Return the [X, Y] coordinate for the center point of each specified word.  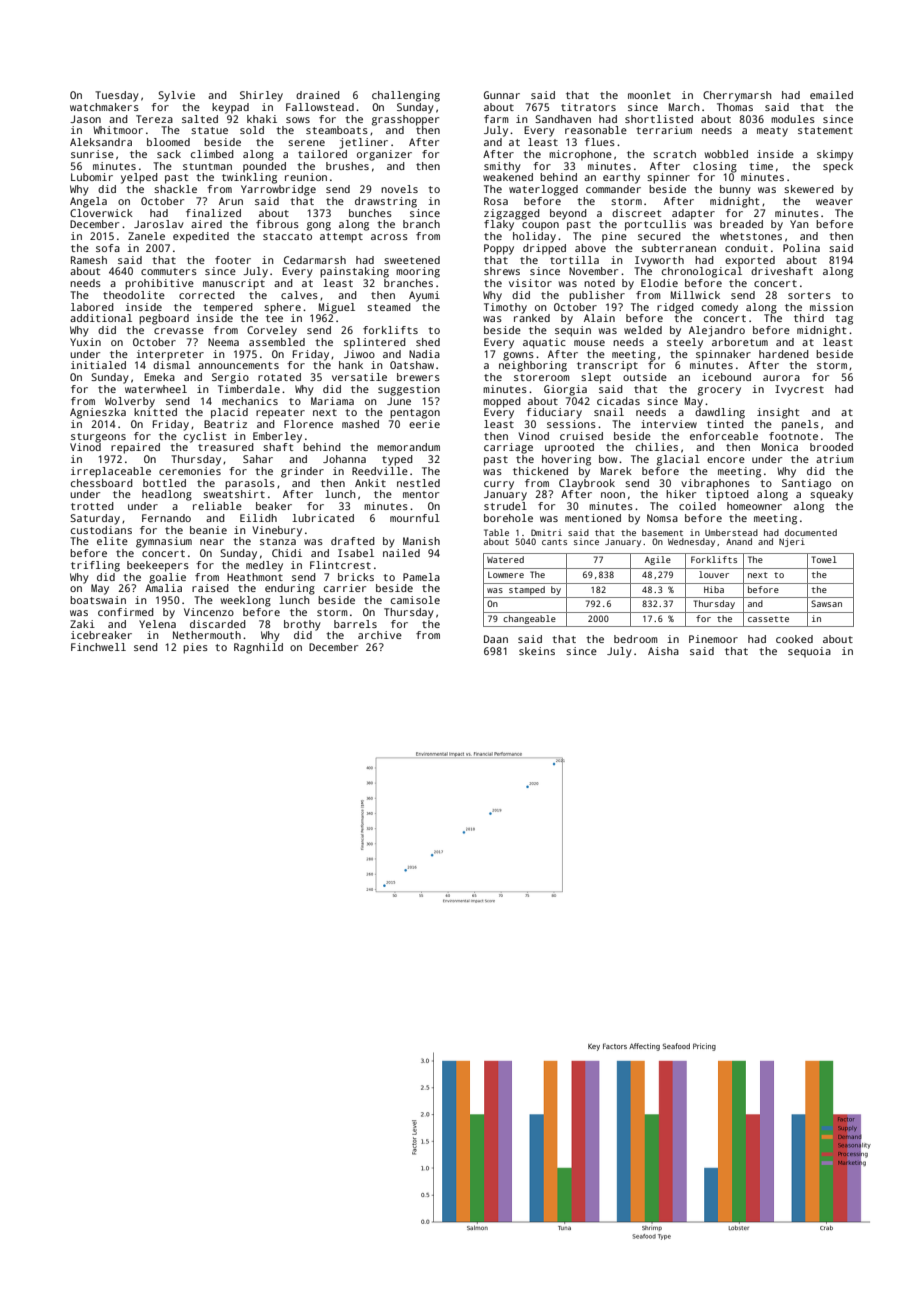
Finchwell [98, 647]
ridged [675, 308]
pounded [264, 167]
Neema [223, 342]
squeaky [831, 495]
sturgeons [98, 438]
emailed [831, 95]
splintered [375, 343]
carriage [508, 448]
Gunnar [502, 95]
